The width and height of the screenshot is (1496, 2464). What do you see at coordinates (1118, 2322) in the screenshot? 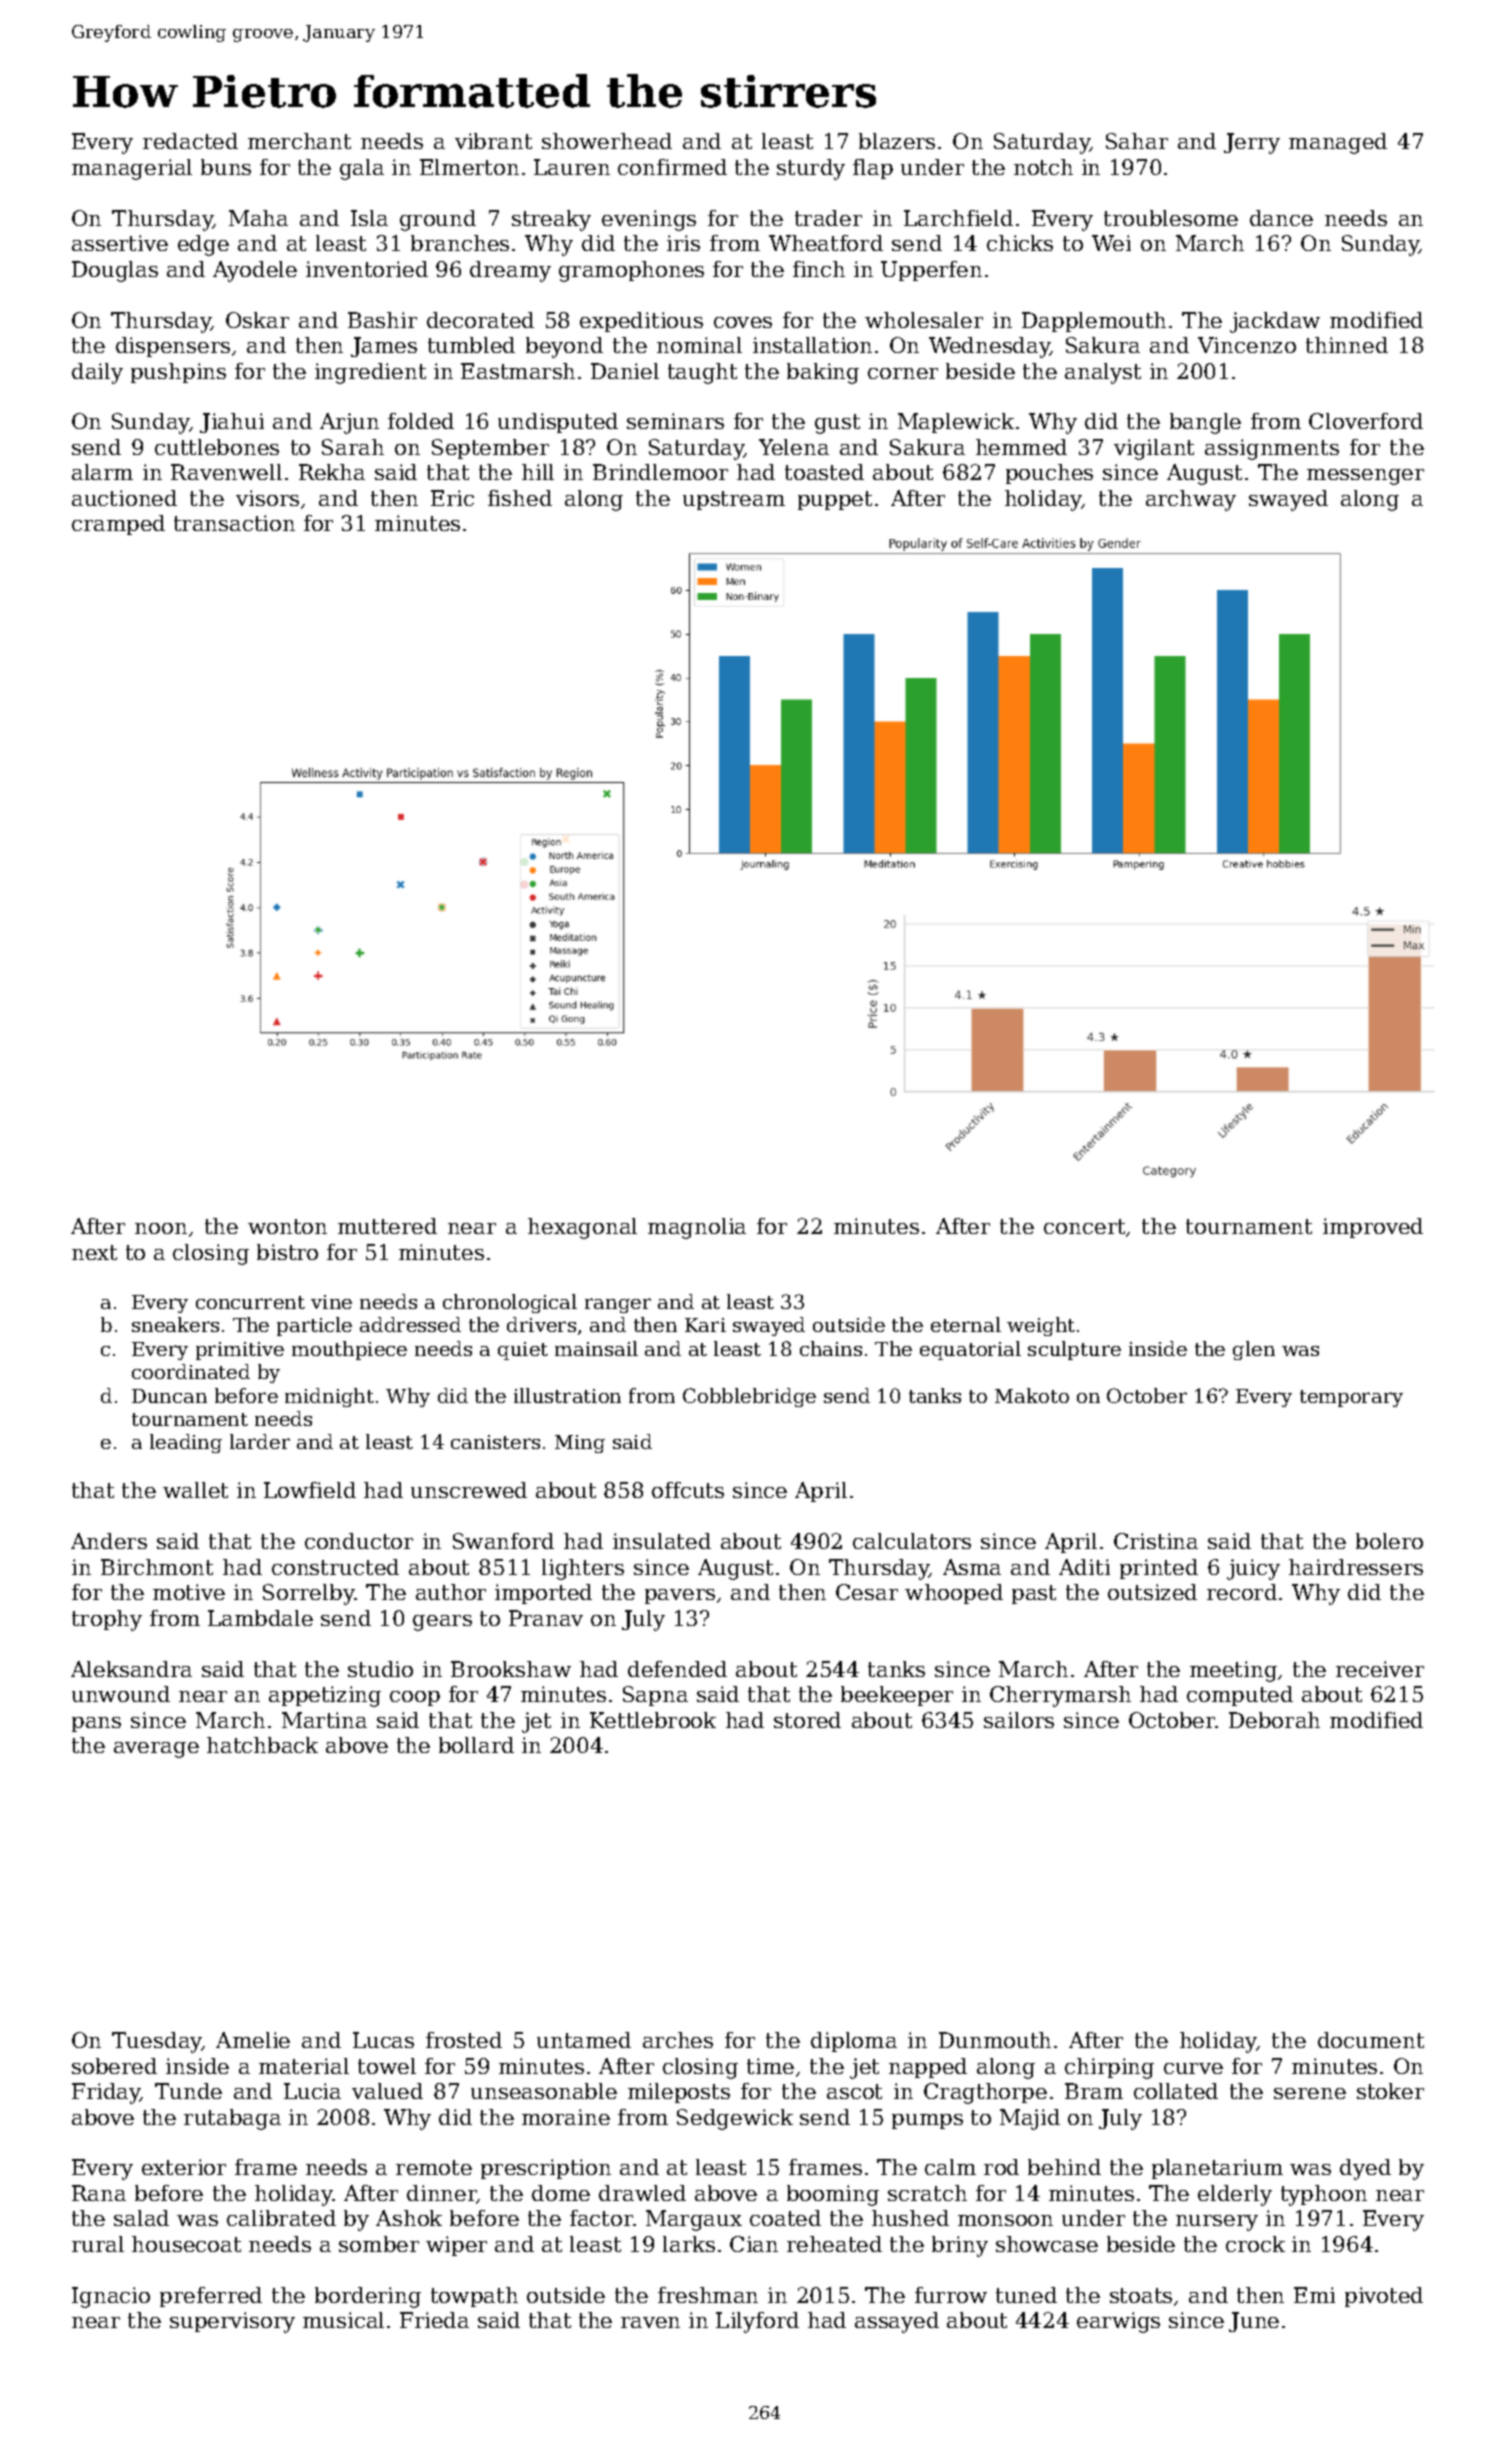
I see `earwigs` at bounding box center [1118, 2322].
